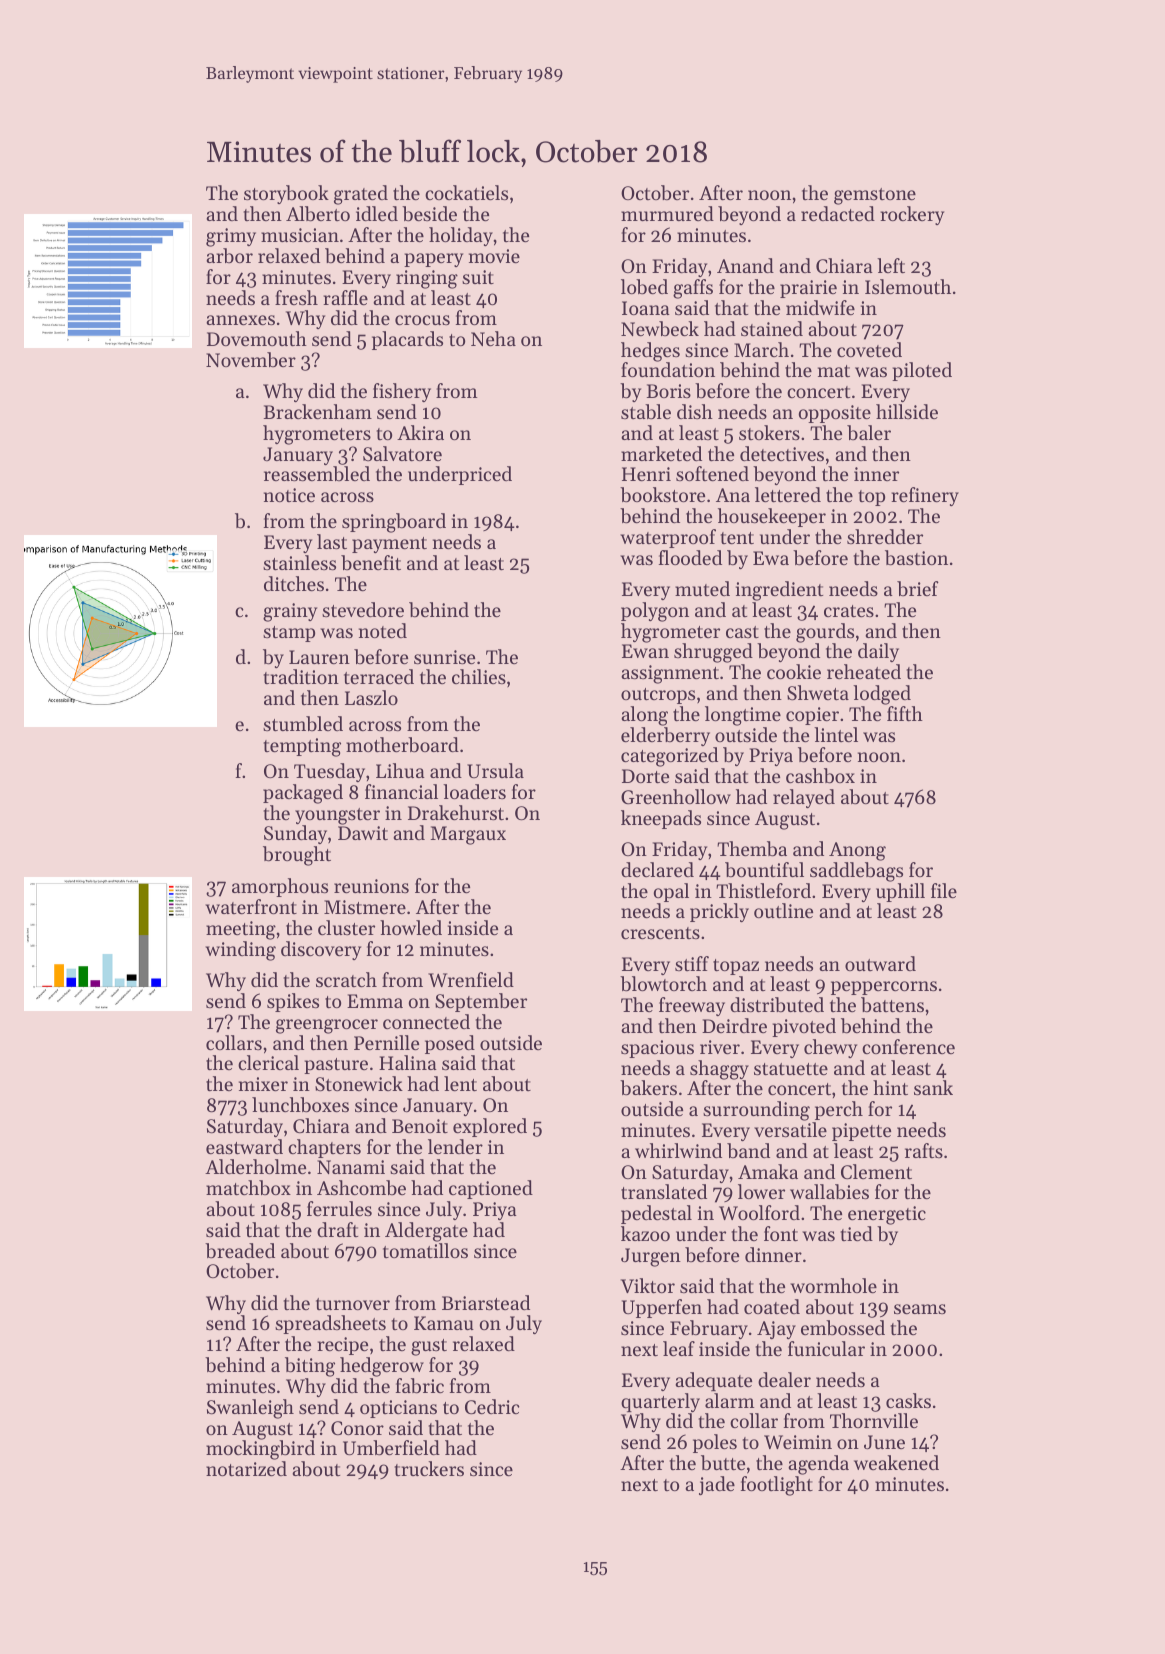  I want to click on hedges, so click(650, 352).
